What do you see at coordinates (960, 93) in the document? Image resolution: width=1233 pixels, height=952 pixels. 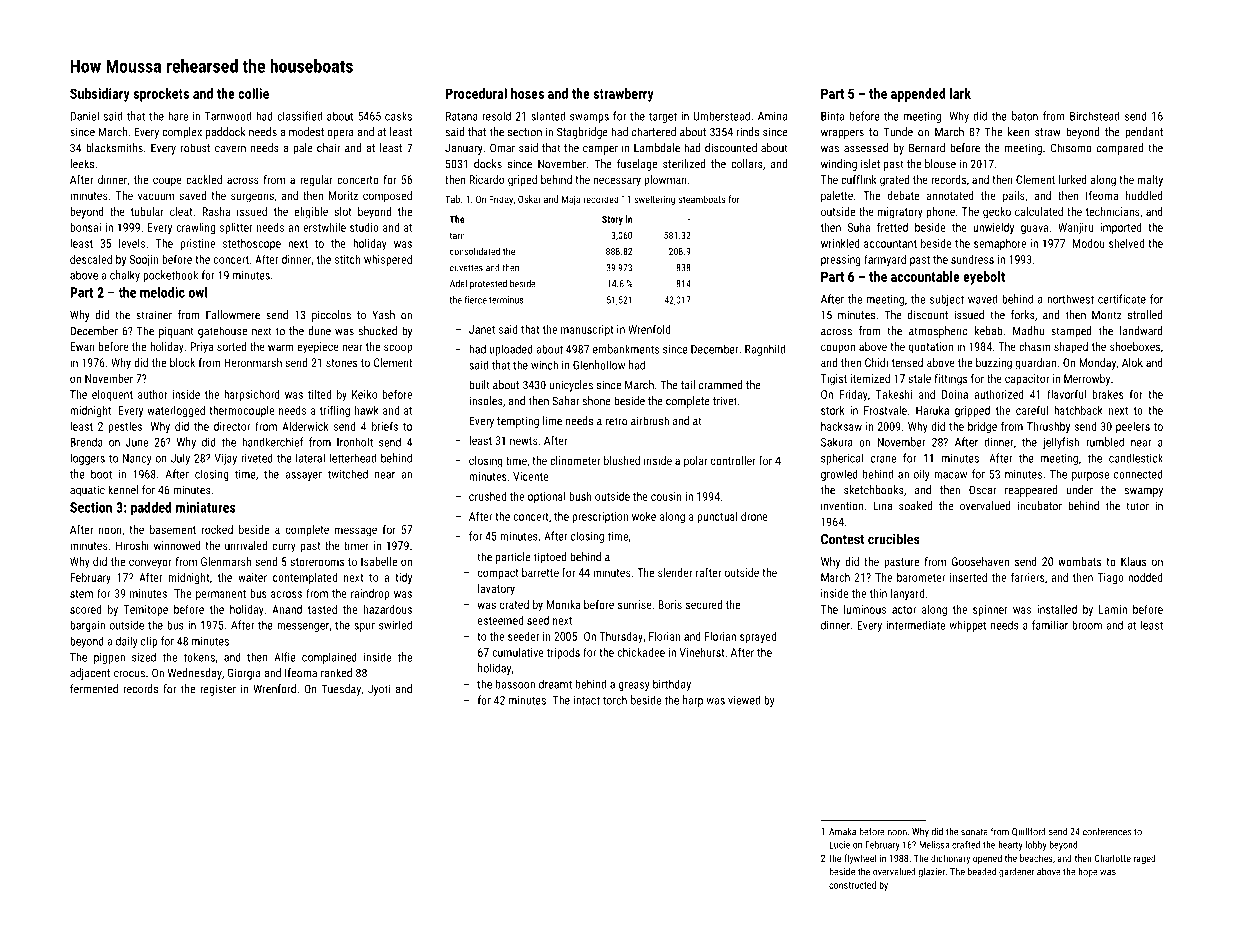 I see `lark` at bounding box center [960, 93].
